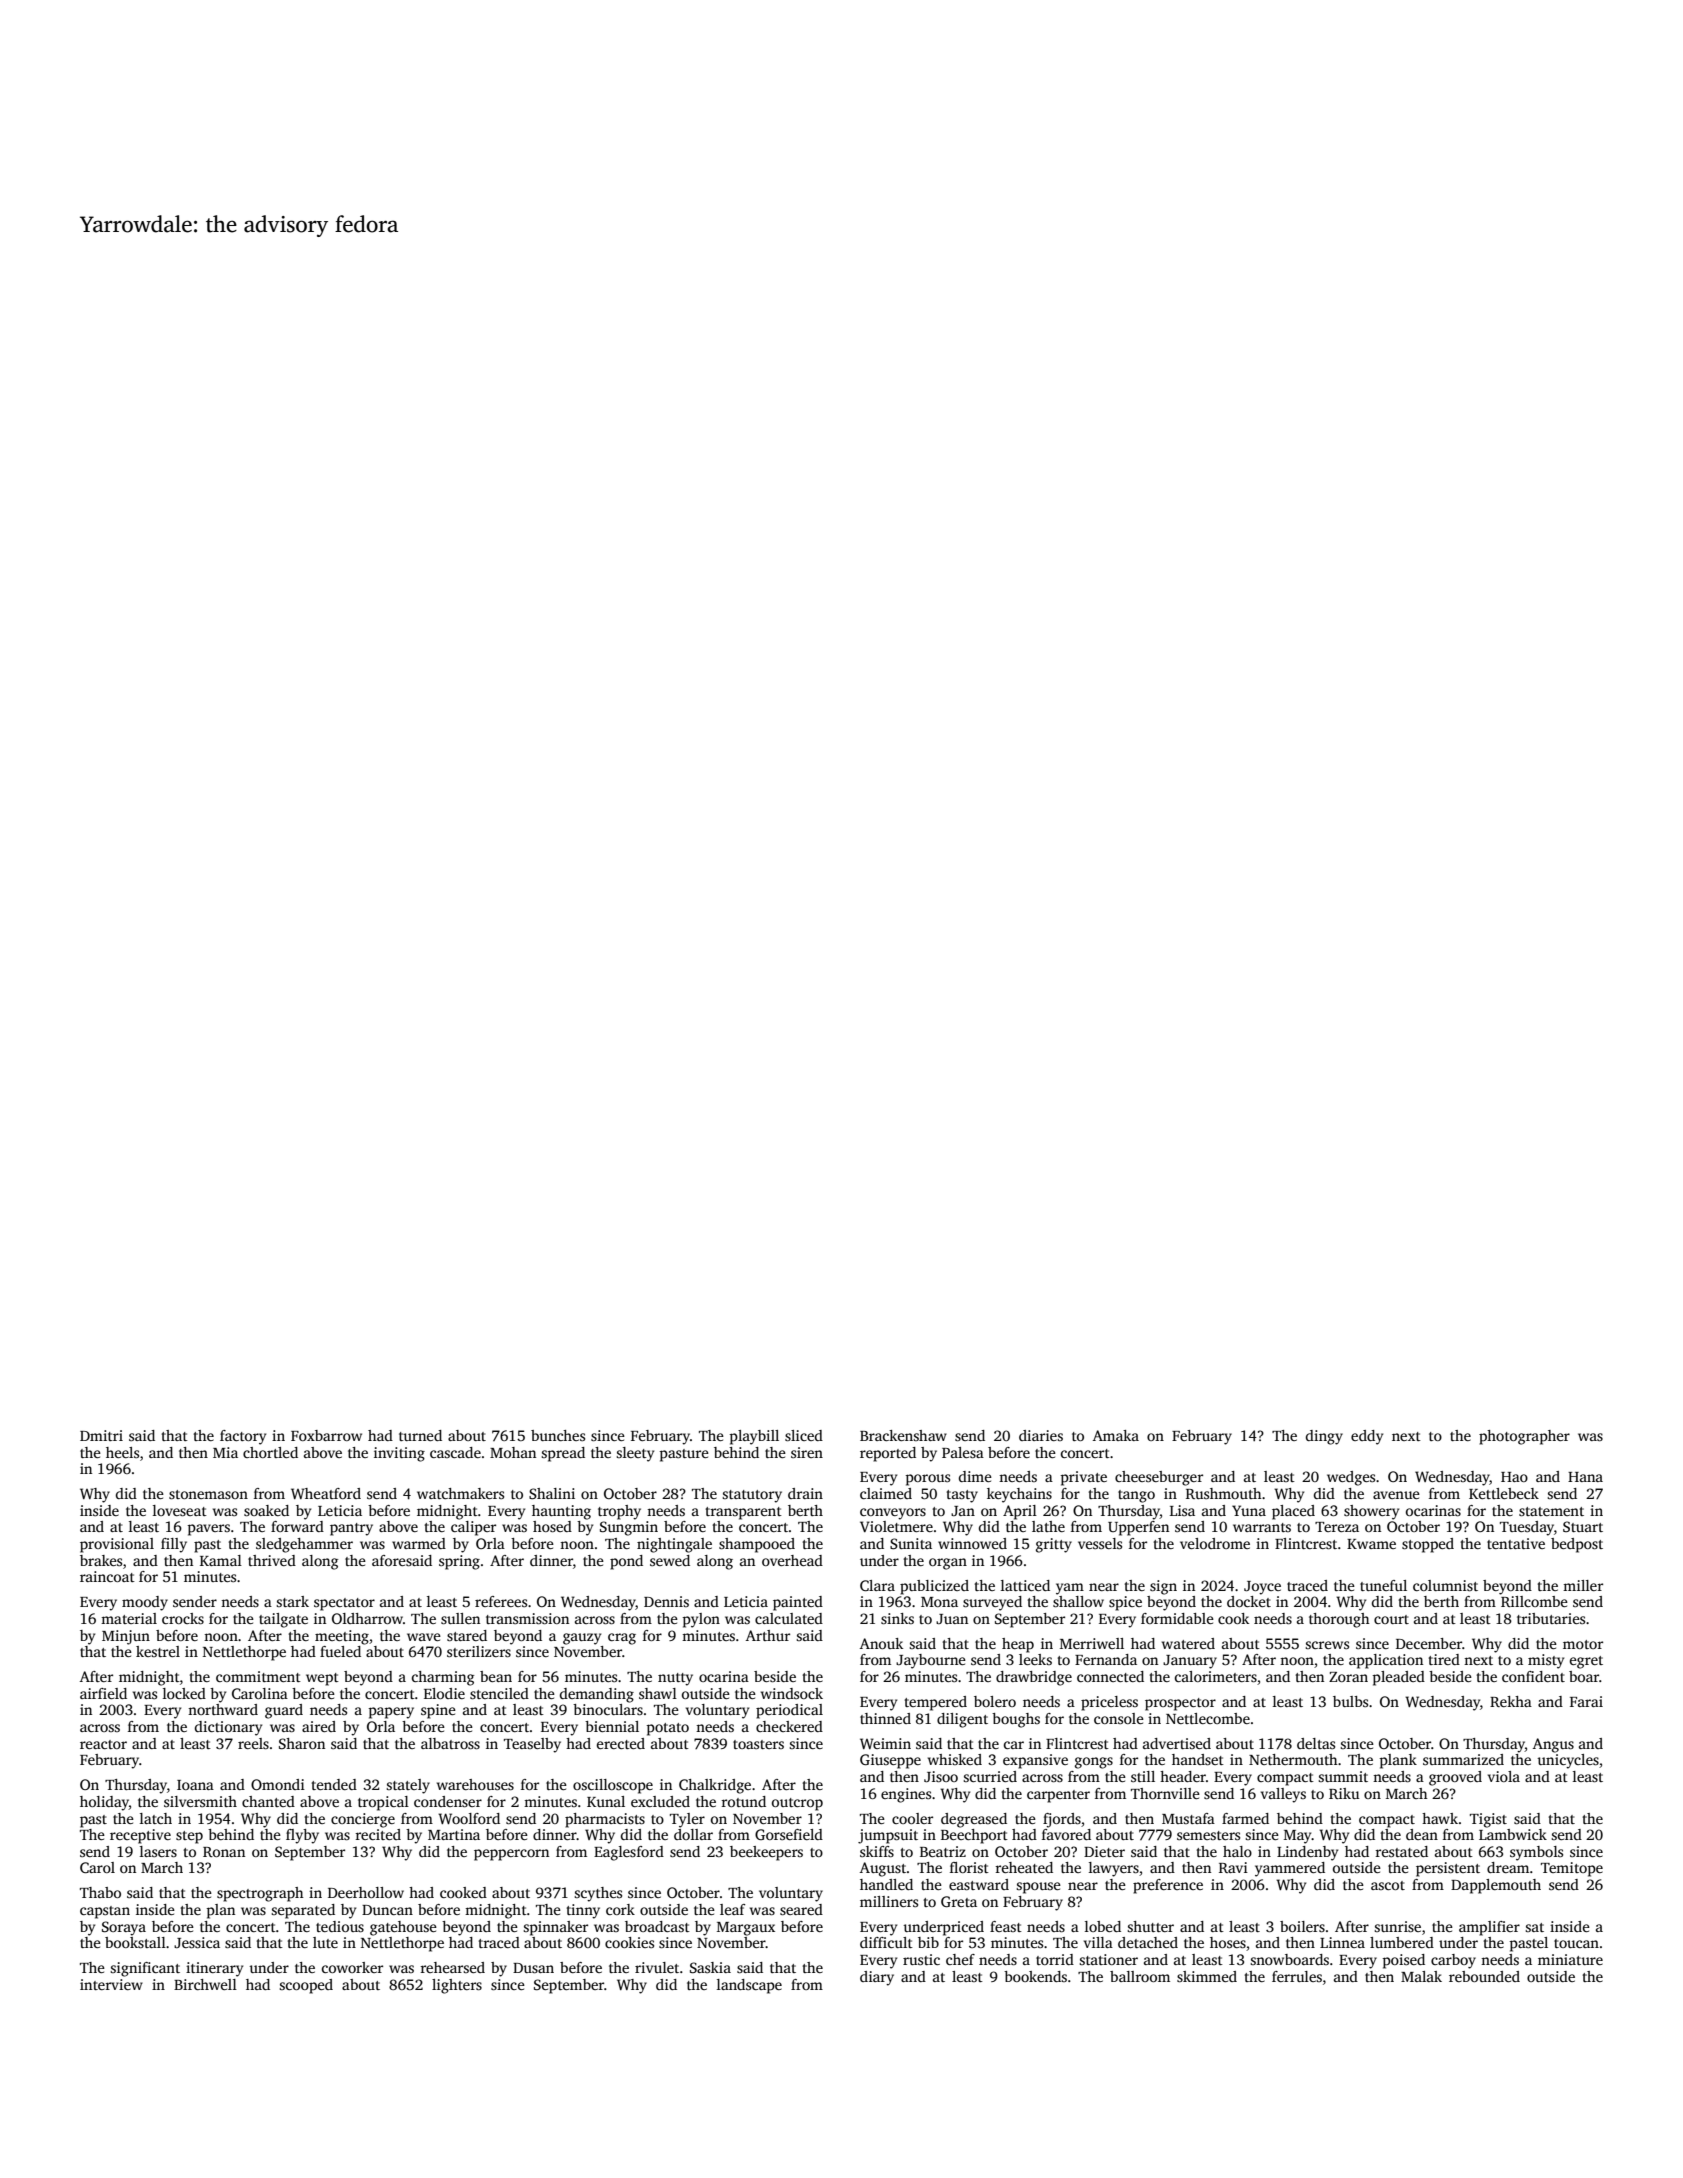  What do you see at coordinates (243, 1437) in the screenshot?
I see `factory` at bounding box center [243, 1437].
